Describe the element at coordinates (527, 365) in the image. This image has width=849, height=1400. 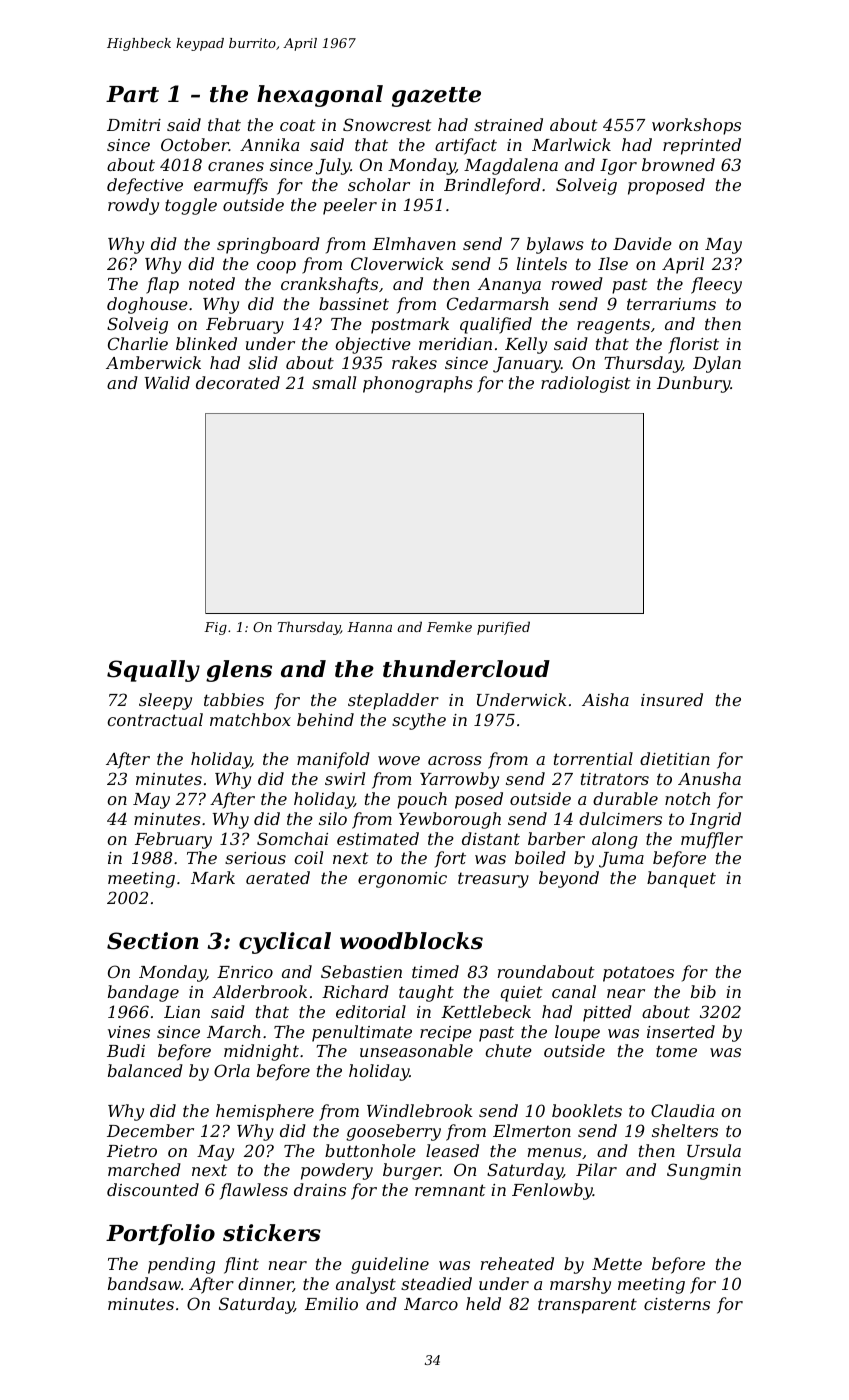
I see `January` at that location.
